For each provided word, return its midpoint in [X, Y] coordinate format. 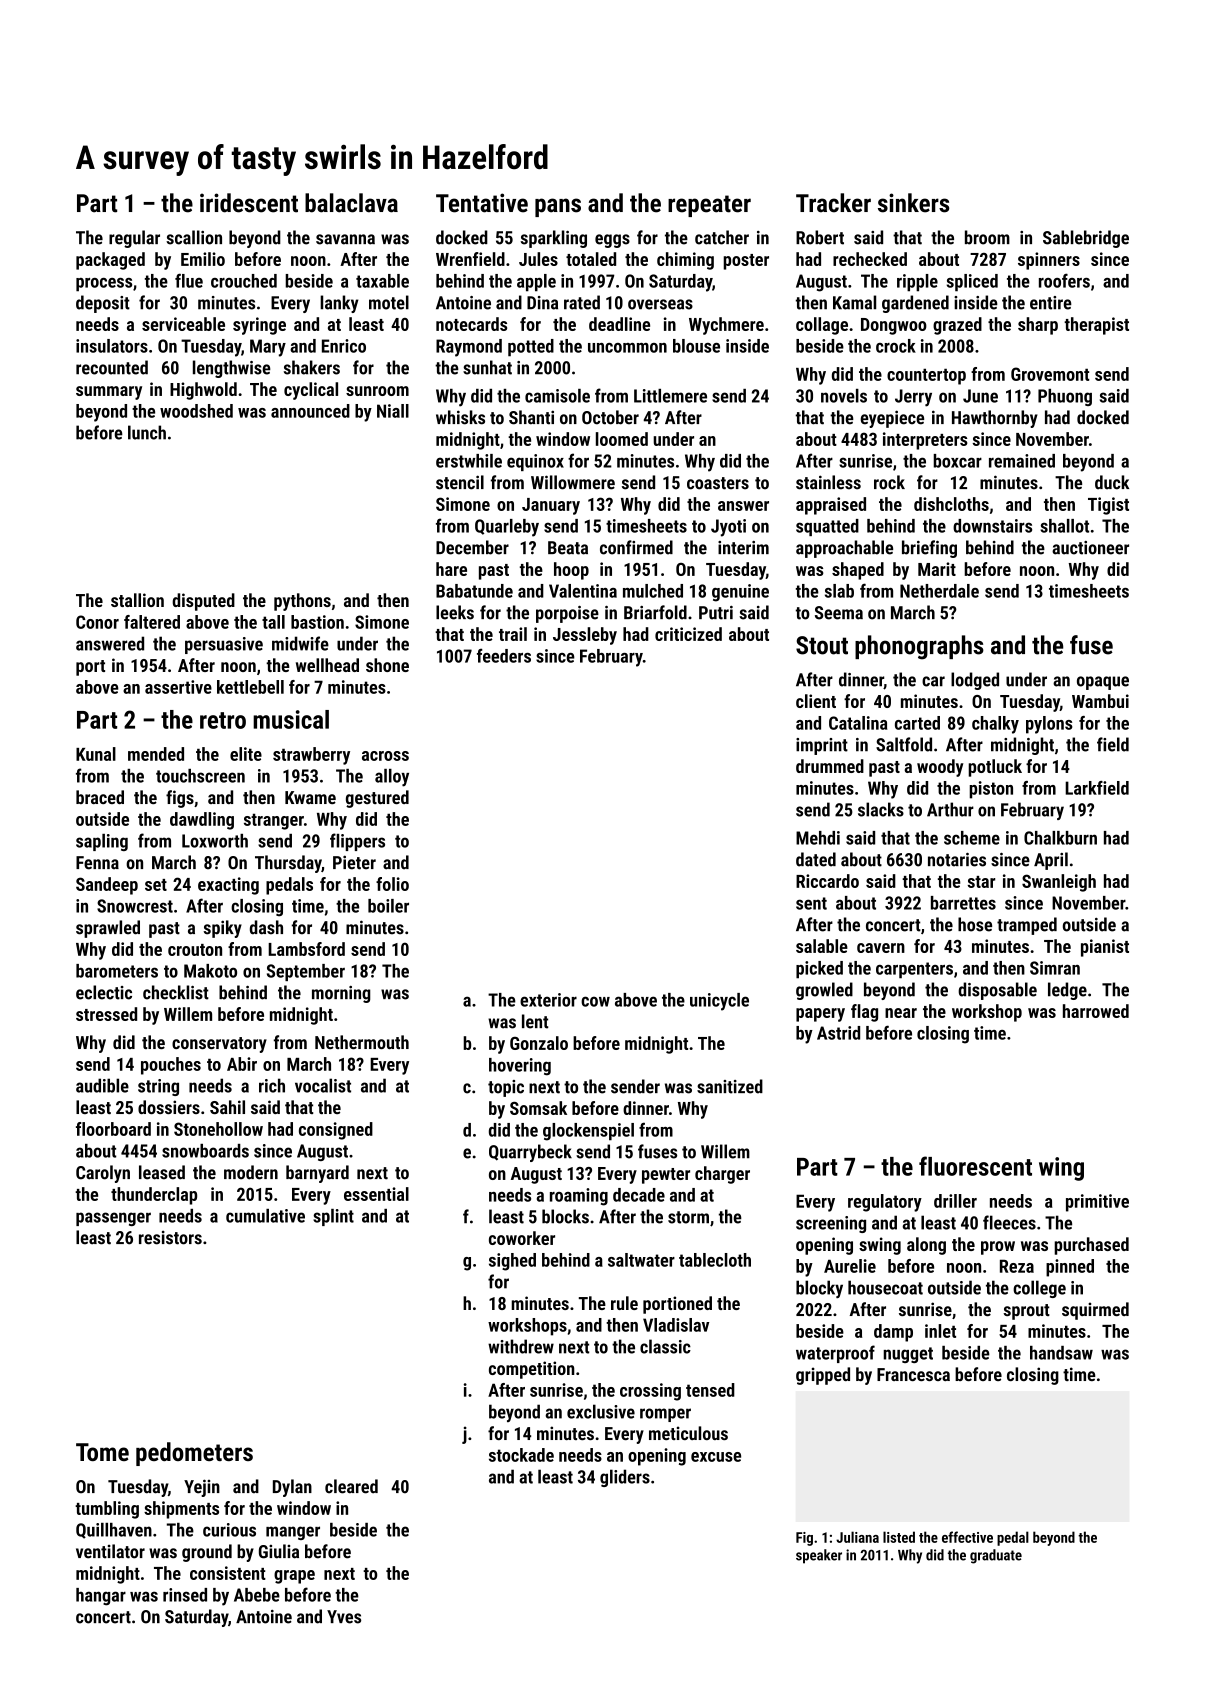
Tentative [482, 203]
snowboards [205, 1151]
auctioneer [1090, 548]
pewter [666, 1176]
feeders [504, 655]
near [901, 1013]
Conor [97, 622]
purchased [1091, 1246]
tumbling [107, 1510]
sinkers [913, 203]
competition [532, 1370]
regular [134, 239]
